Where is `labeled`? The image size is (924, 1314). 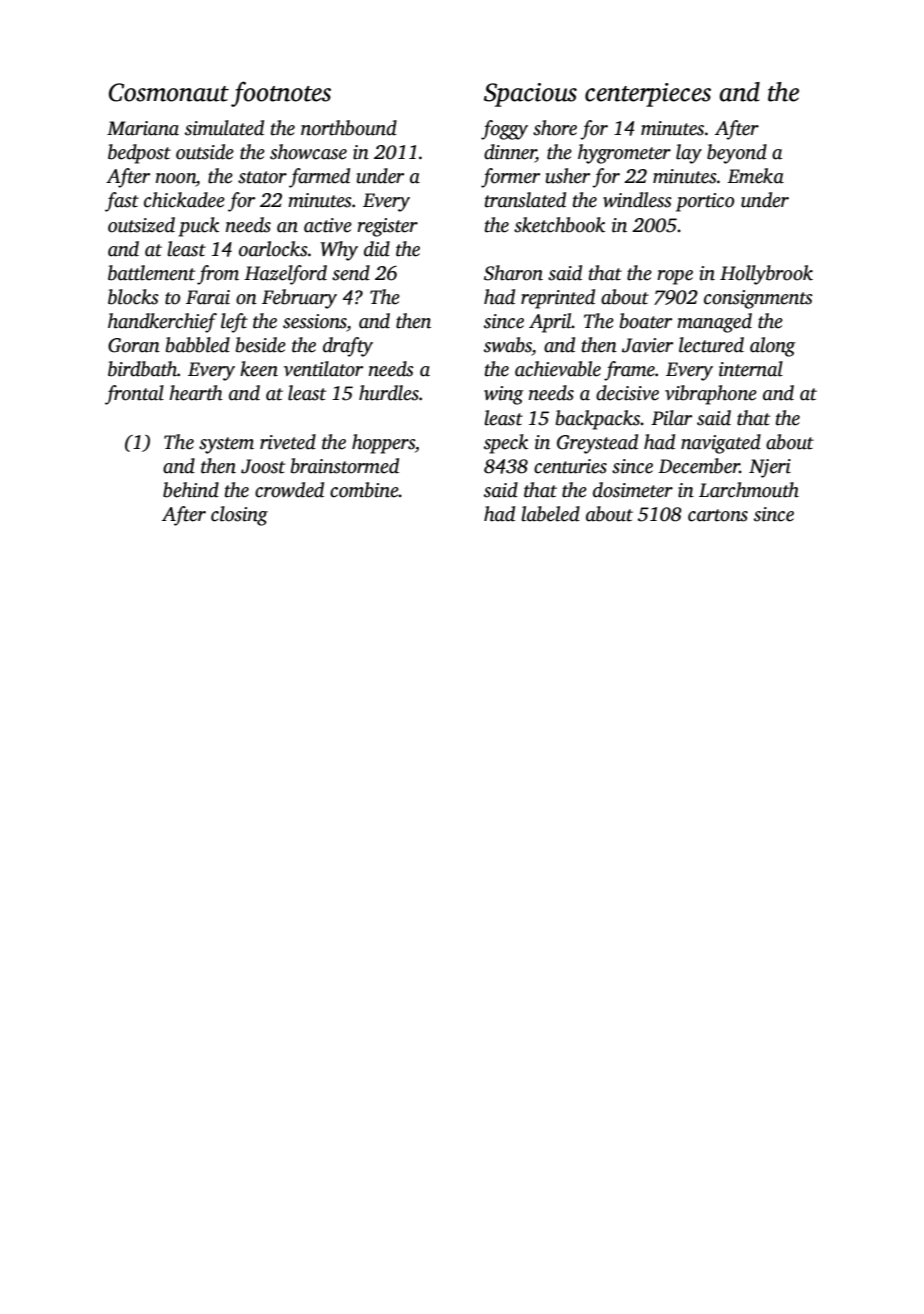 labeled is located at coordinates (550, 514).
